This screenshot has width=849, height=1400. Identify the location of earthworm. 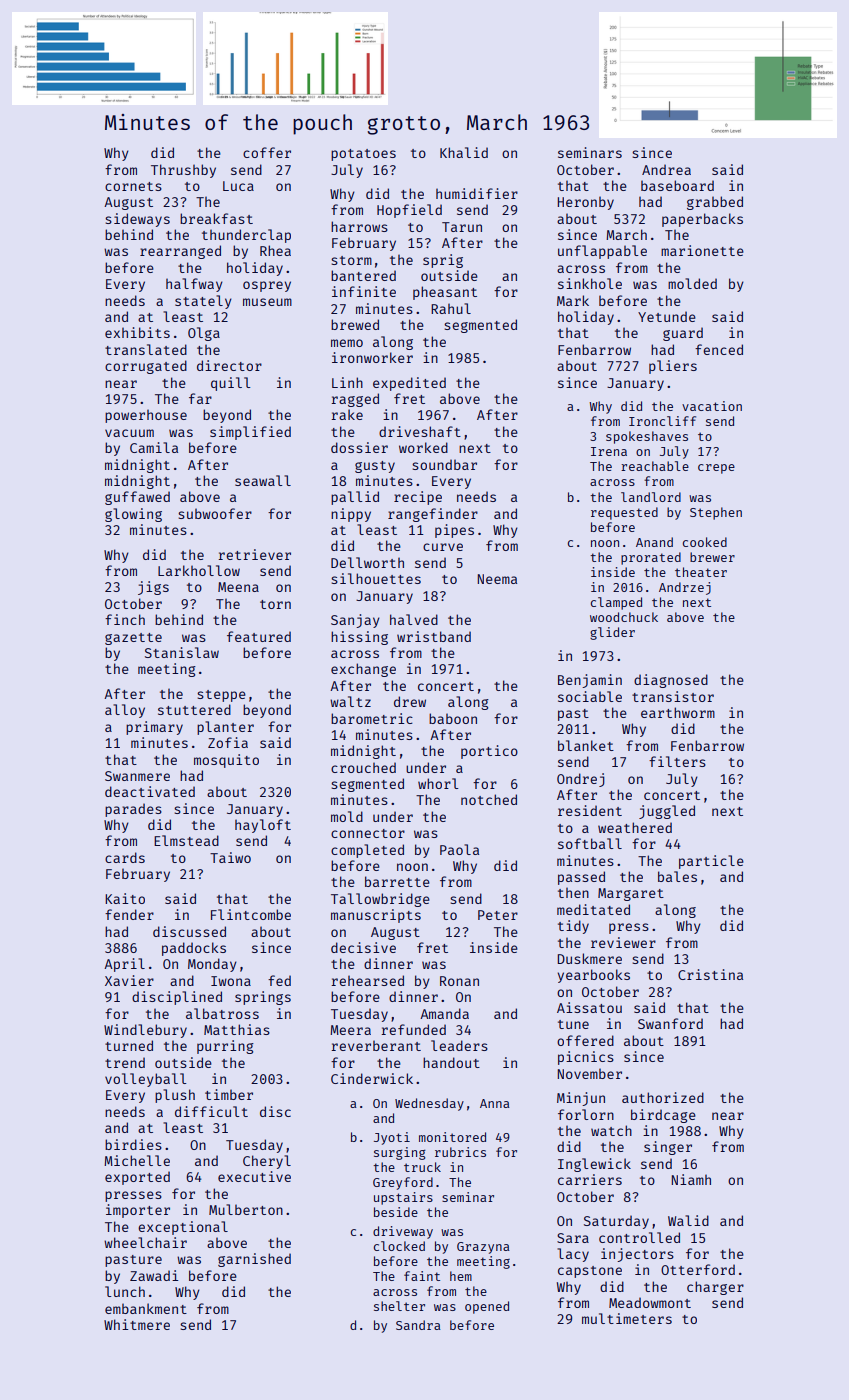
(678, 712).
